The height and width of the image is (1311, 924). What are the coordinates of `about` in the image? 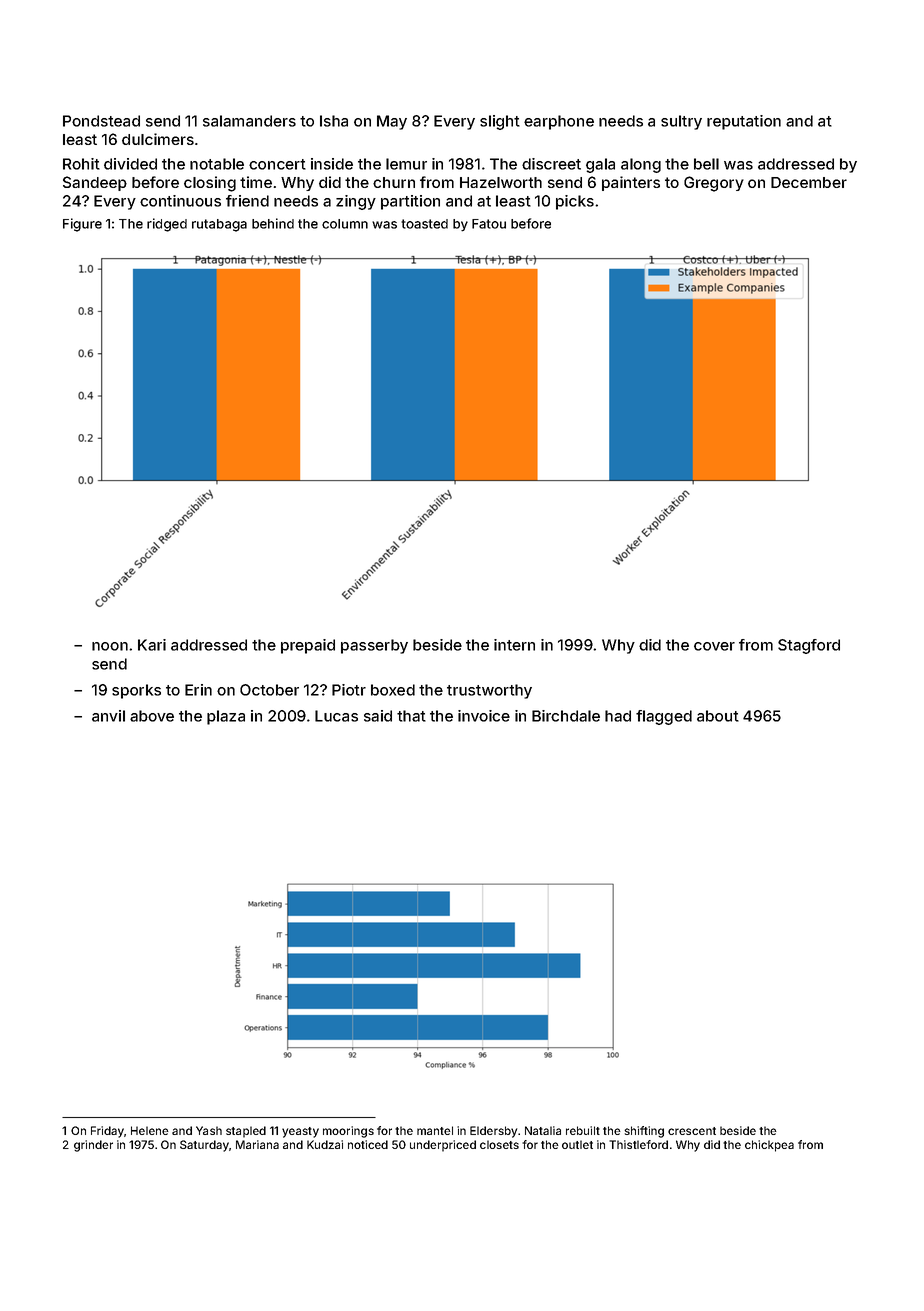 It's located at (718, 716).
